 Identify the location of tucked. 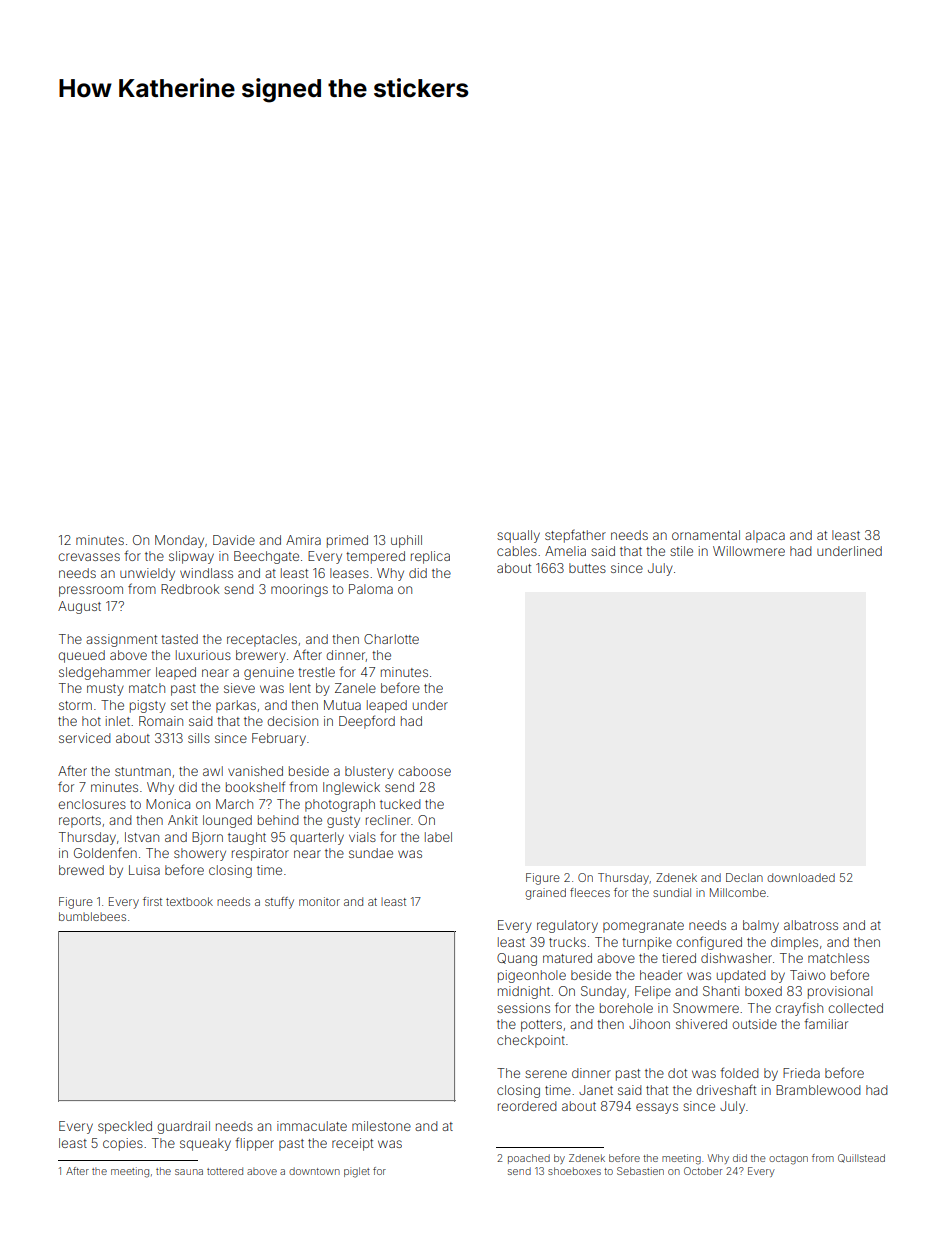
(400, 804).
